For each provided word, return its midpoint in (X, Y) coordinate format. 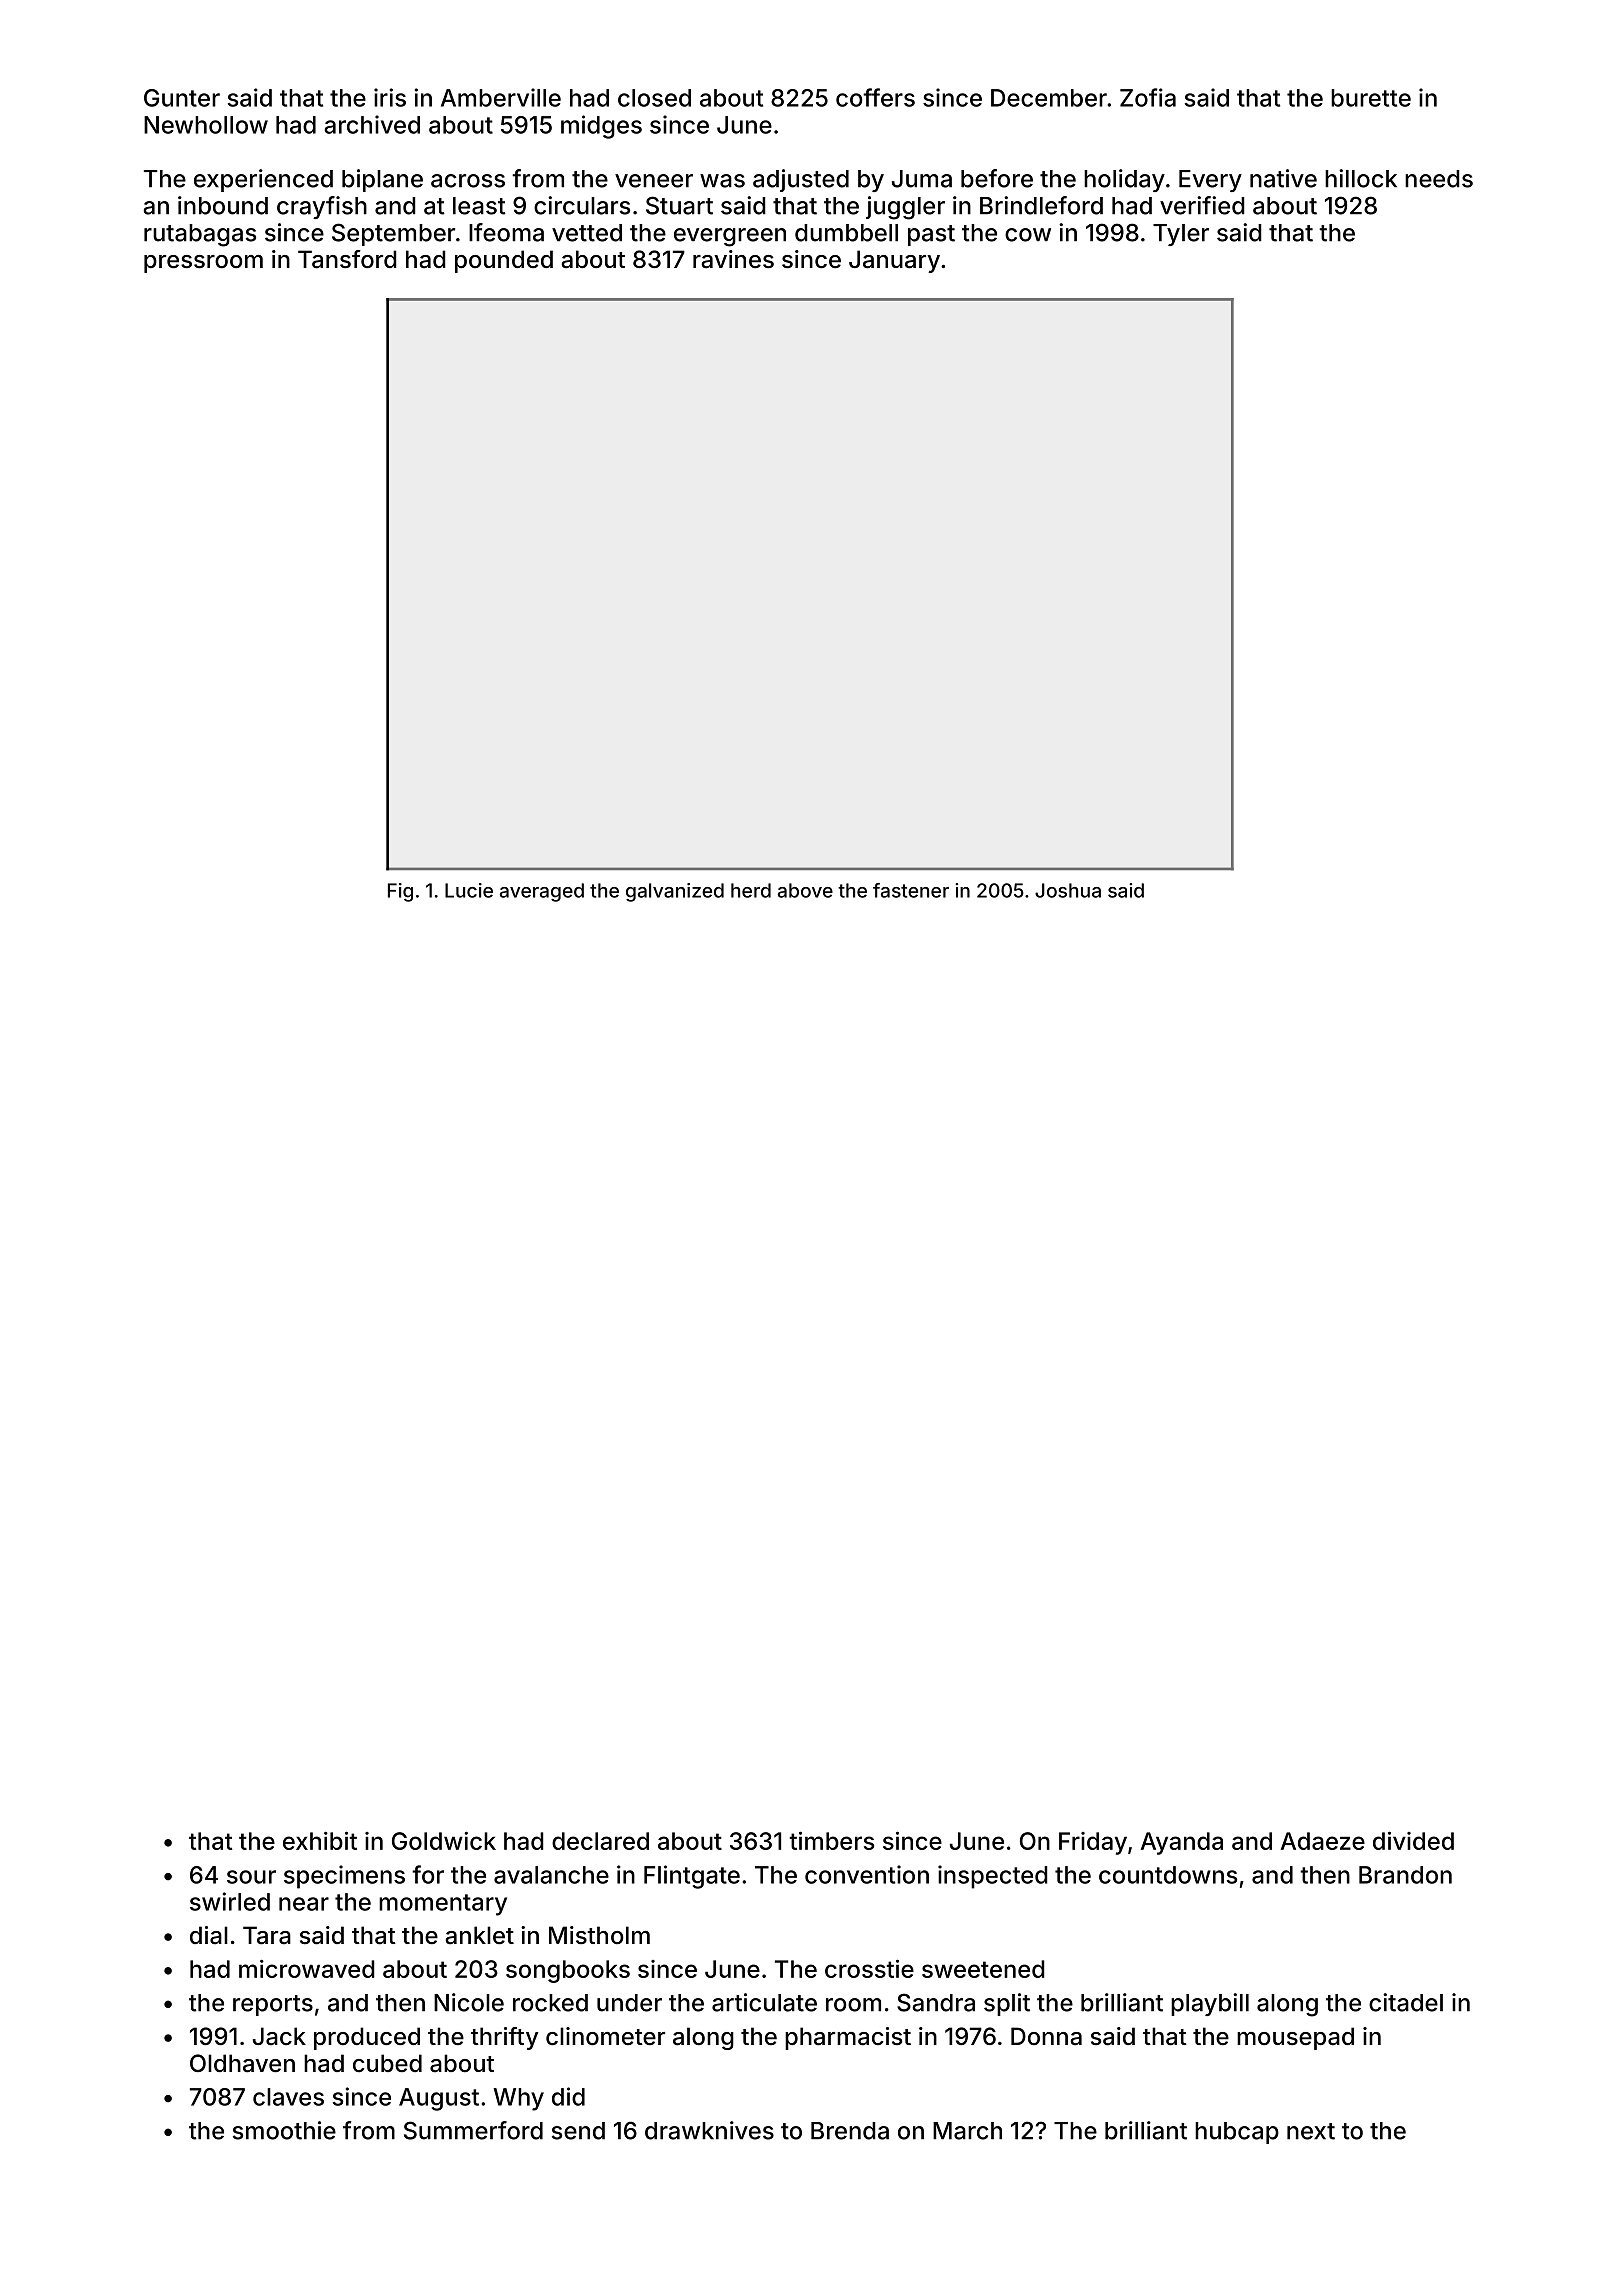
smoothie (284, 2130)
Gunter (182, 98)
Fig (400, 892)
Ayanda (1182, 1843)
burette (1371, 98)
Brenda (850, 2131)
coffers (875, 97)
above (805, 890)
